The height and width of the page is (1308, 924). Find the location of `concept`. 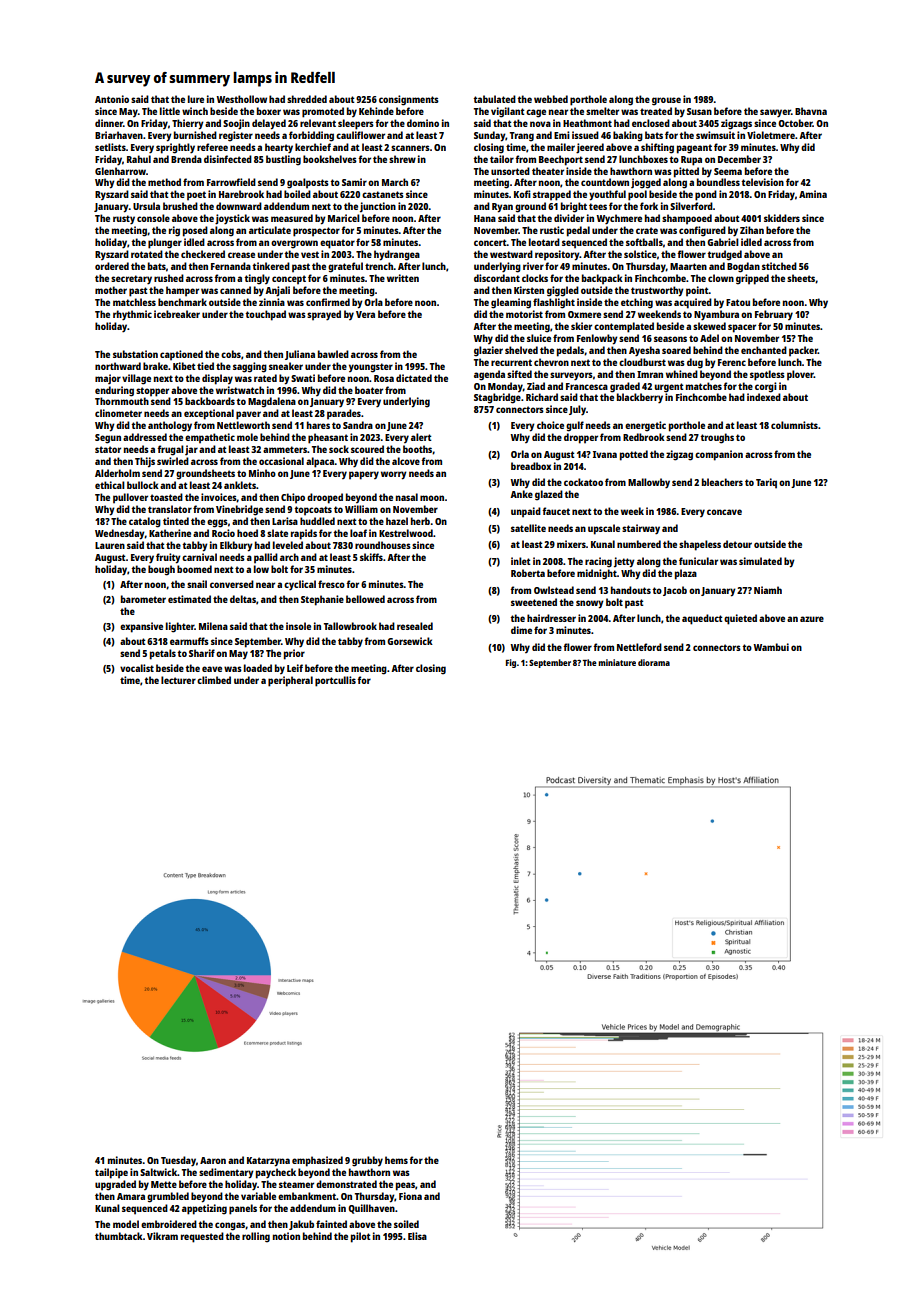

concept is located at coordinates (289, 280).
